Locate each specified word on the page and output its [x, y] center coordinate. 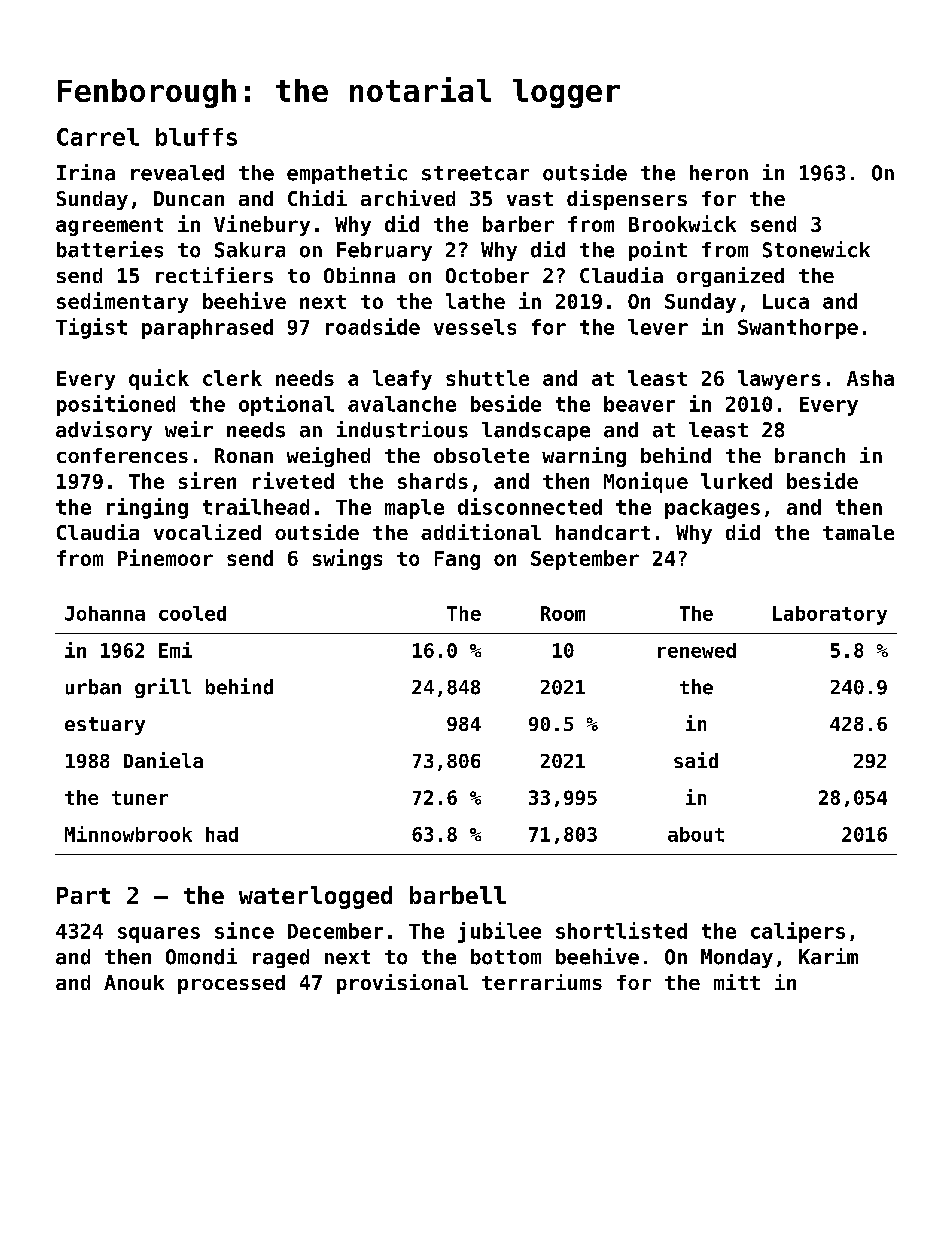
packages [712, 509]
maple [414, 509]
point [658, 251]
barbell [458, 895]
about [696, 834]
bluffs [196, 137]
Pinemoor [165, 557]
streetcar [475, 173]
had [222, 834]
